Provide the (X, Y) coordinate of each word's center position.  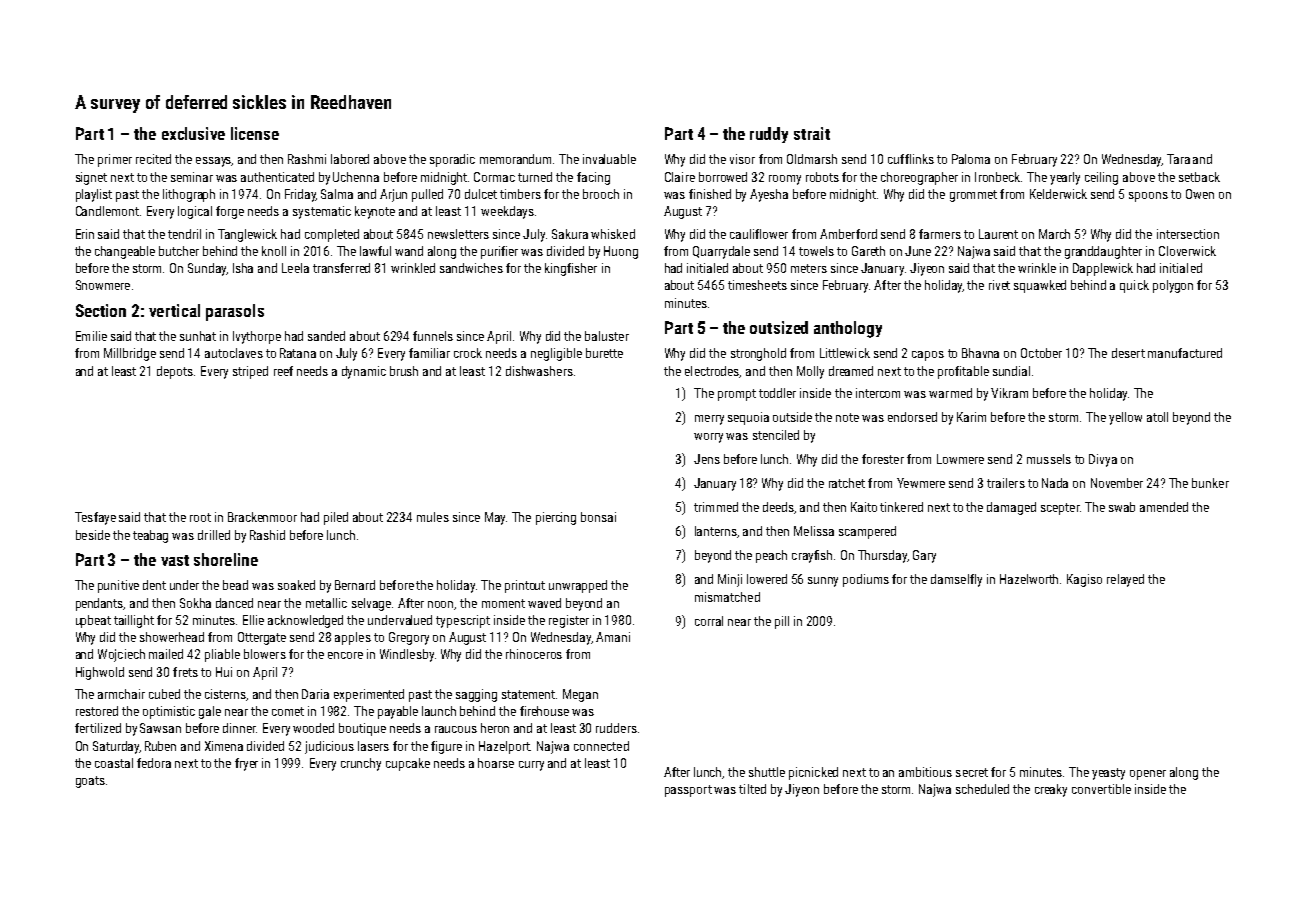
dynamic (364, 372)
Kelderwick (1058, 194)
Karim (971, 417)
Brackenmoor (262, 517)
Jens (707, 459)
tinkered (901, 507)
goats (90, 782)
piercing (556, 518)
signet (91, 178)
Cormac (494, 177)
